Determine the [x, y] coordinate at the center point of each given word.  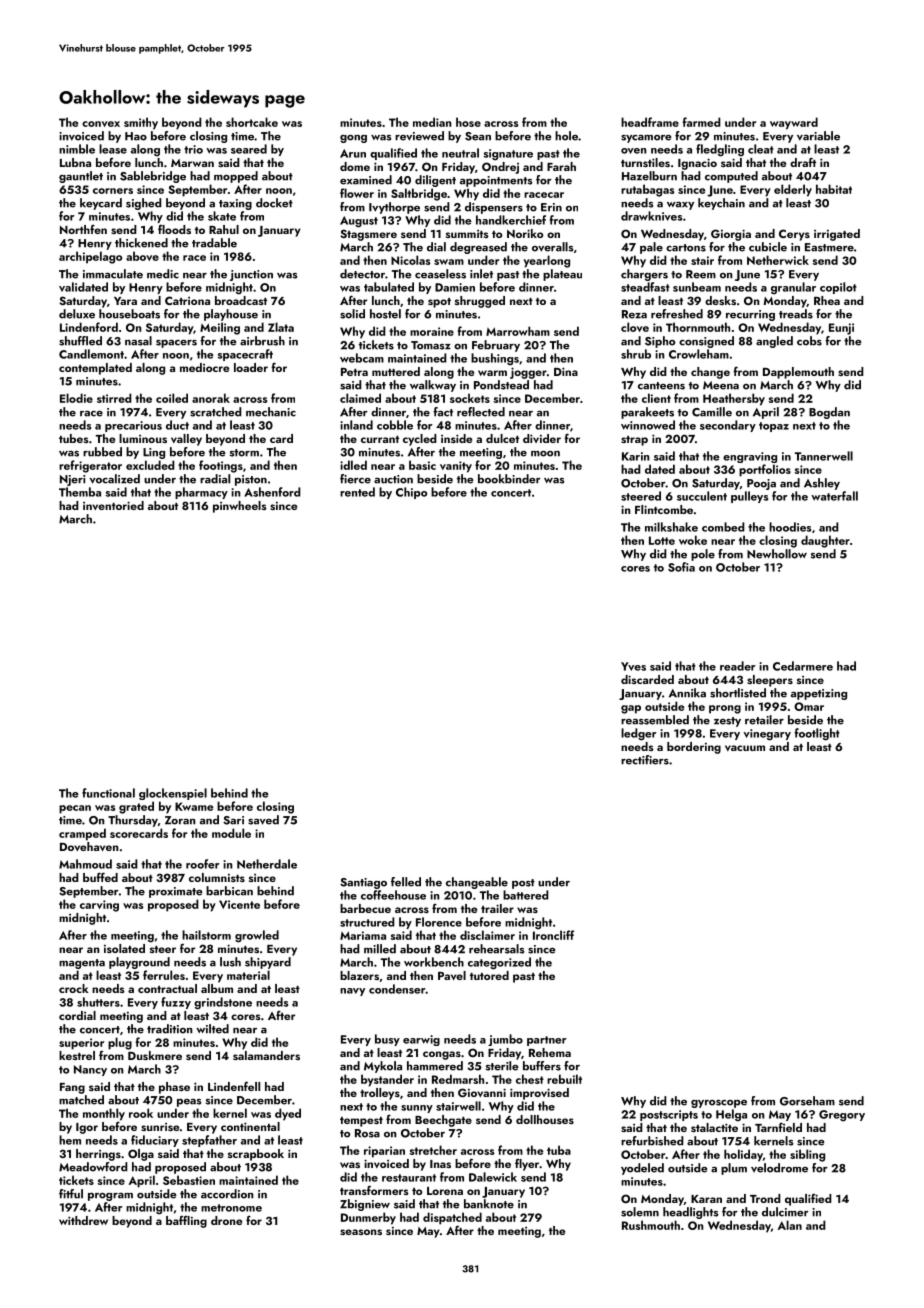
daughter [825, 541]
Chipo [411, 493]
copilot [838, 288]
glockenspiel [173, 794]
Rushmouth [651, 1225]
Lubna [75, 162]
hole [566, 136]
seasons [361, 1232]
